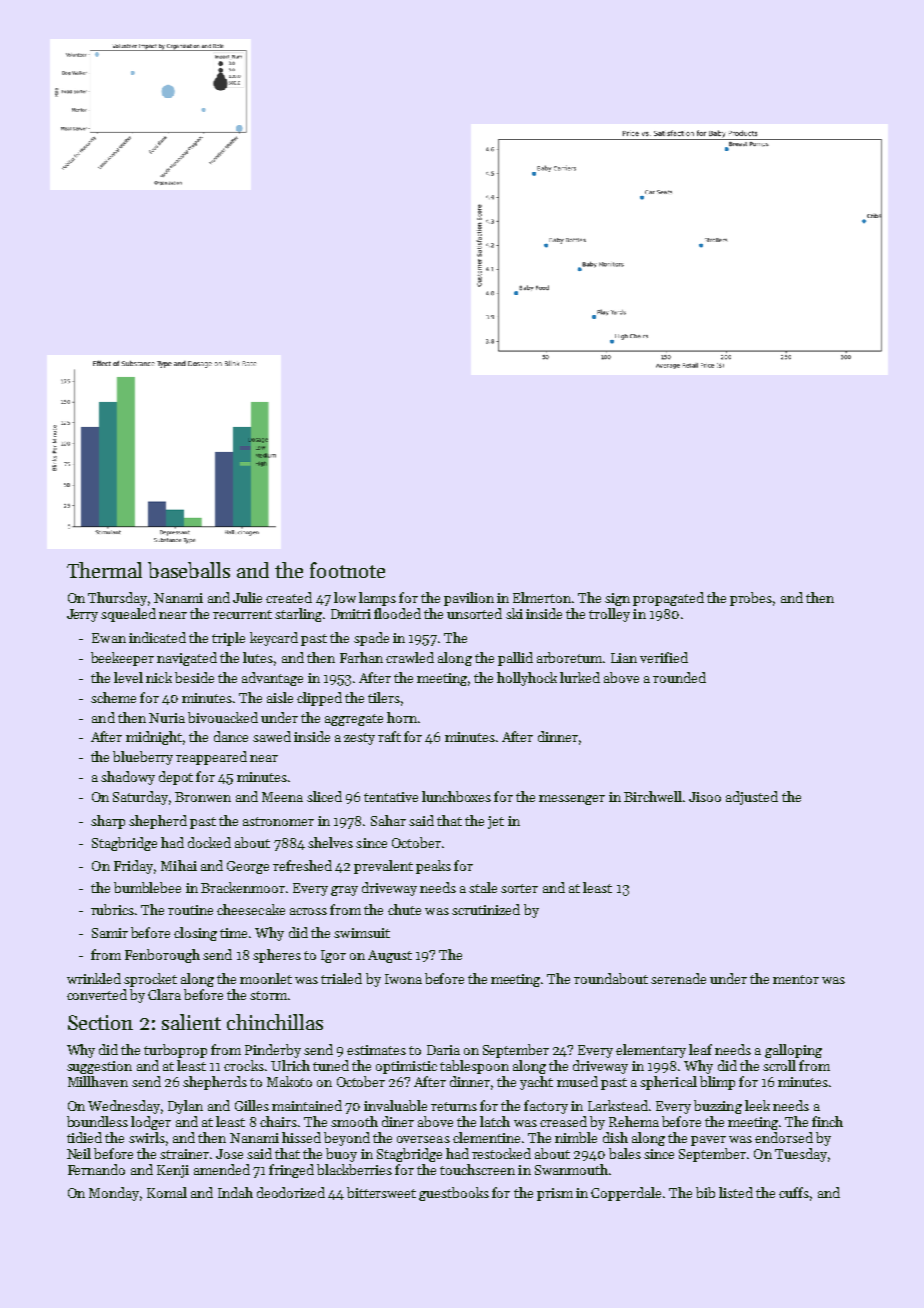 The image size is (924, 1308). I want to click on stale, so click(483, 887).
